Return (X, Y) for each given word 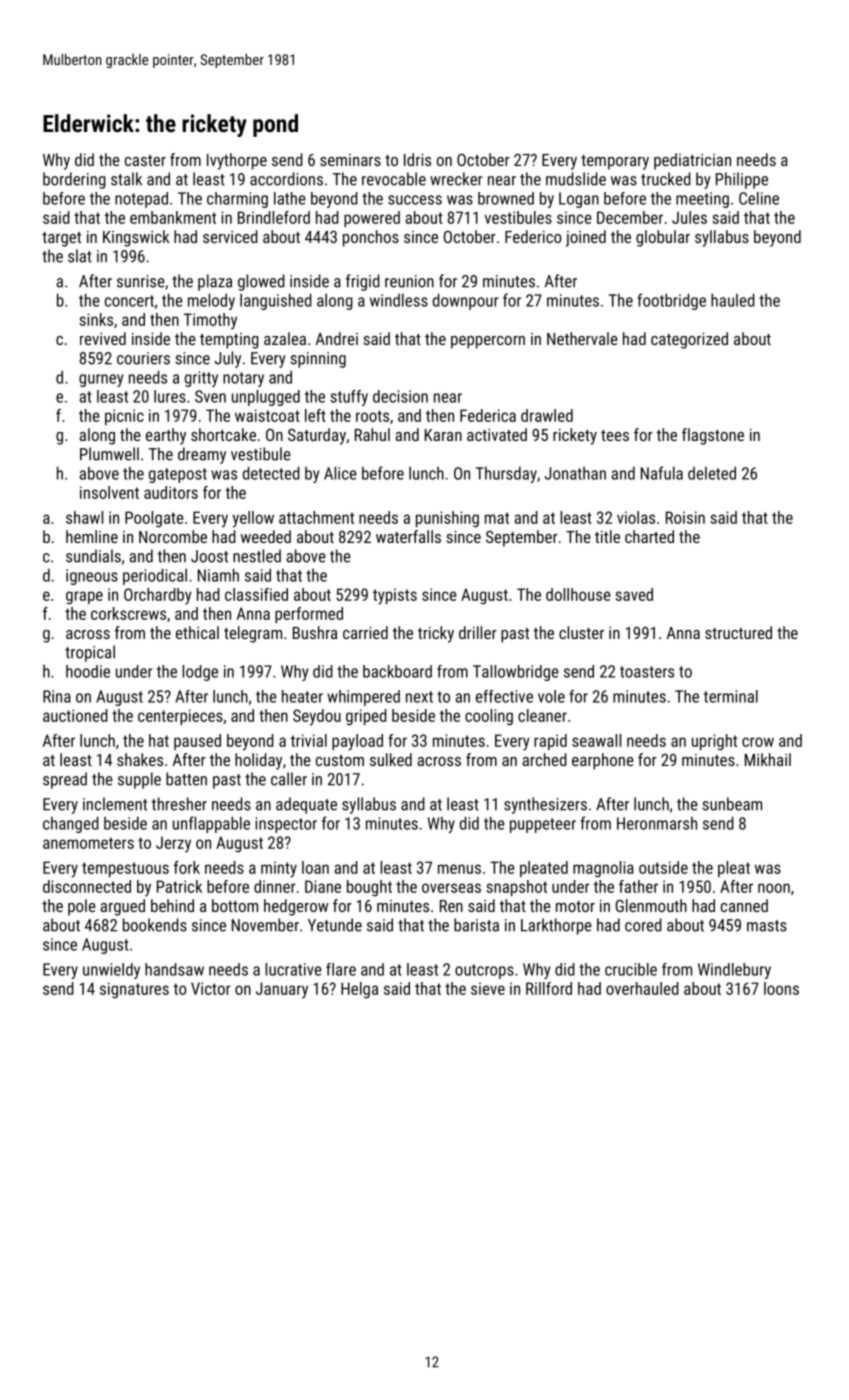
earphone (603, 761)
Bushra (315, 632)
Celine (759, 198)
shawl (84, 517)
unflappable (211, 824)
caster (145, 160)
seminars (350, 160)
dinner (275, 886)
